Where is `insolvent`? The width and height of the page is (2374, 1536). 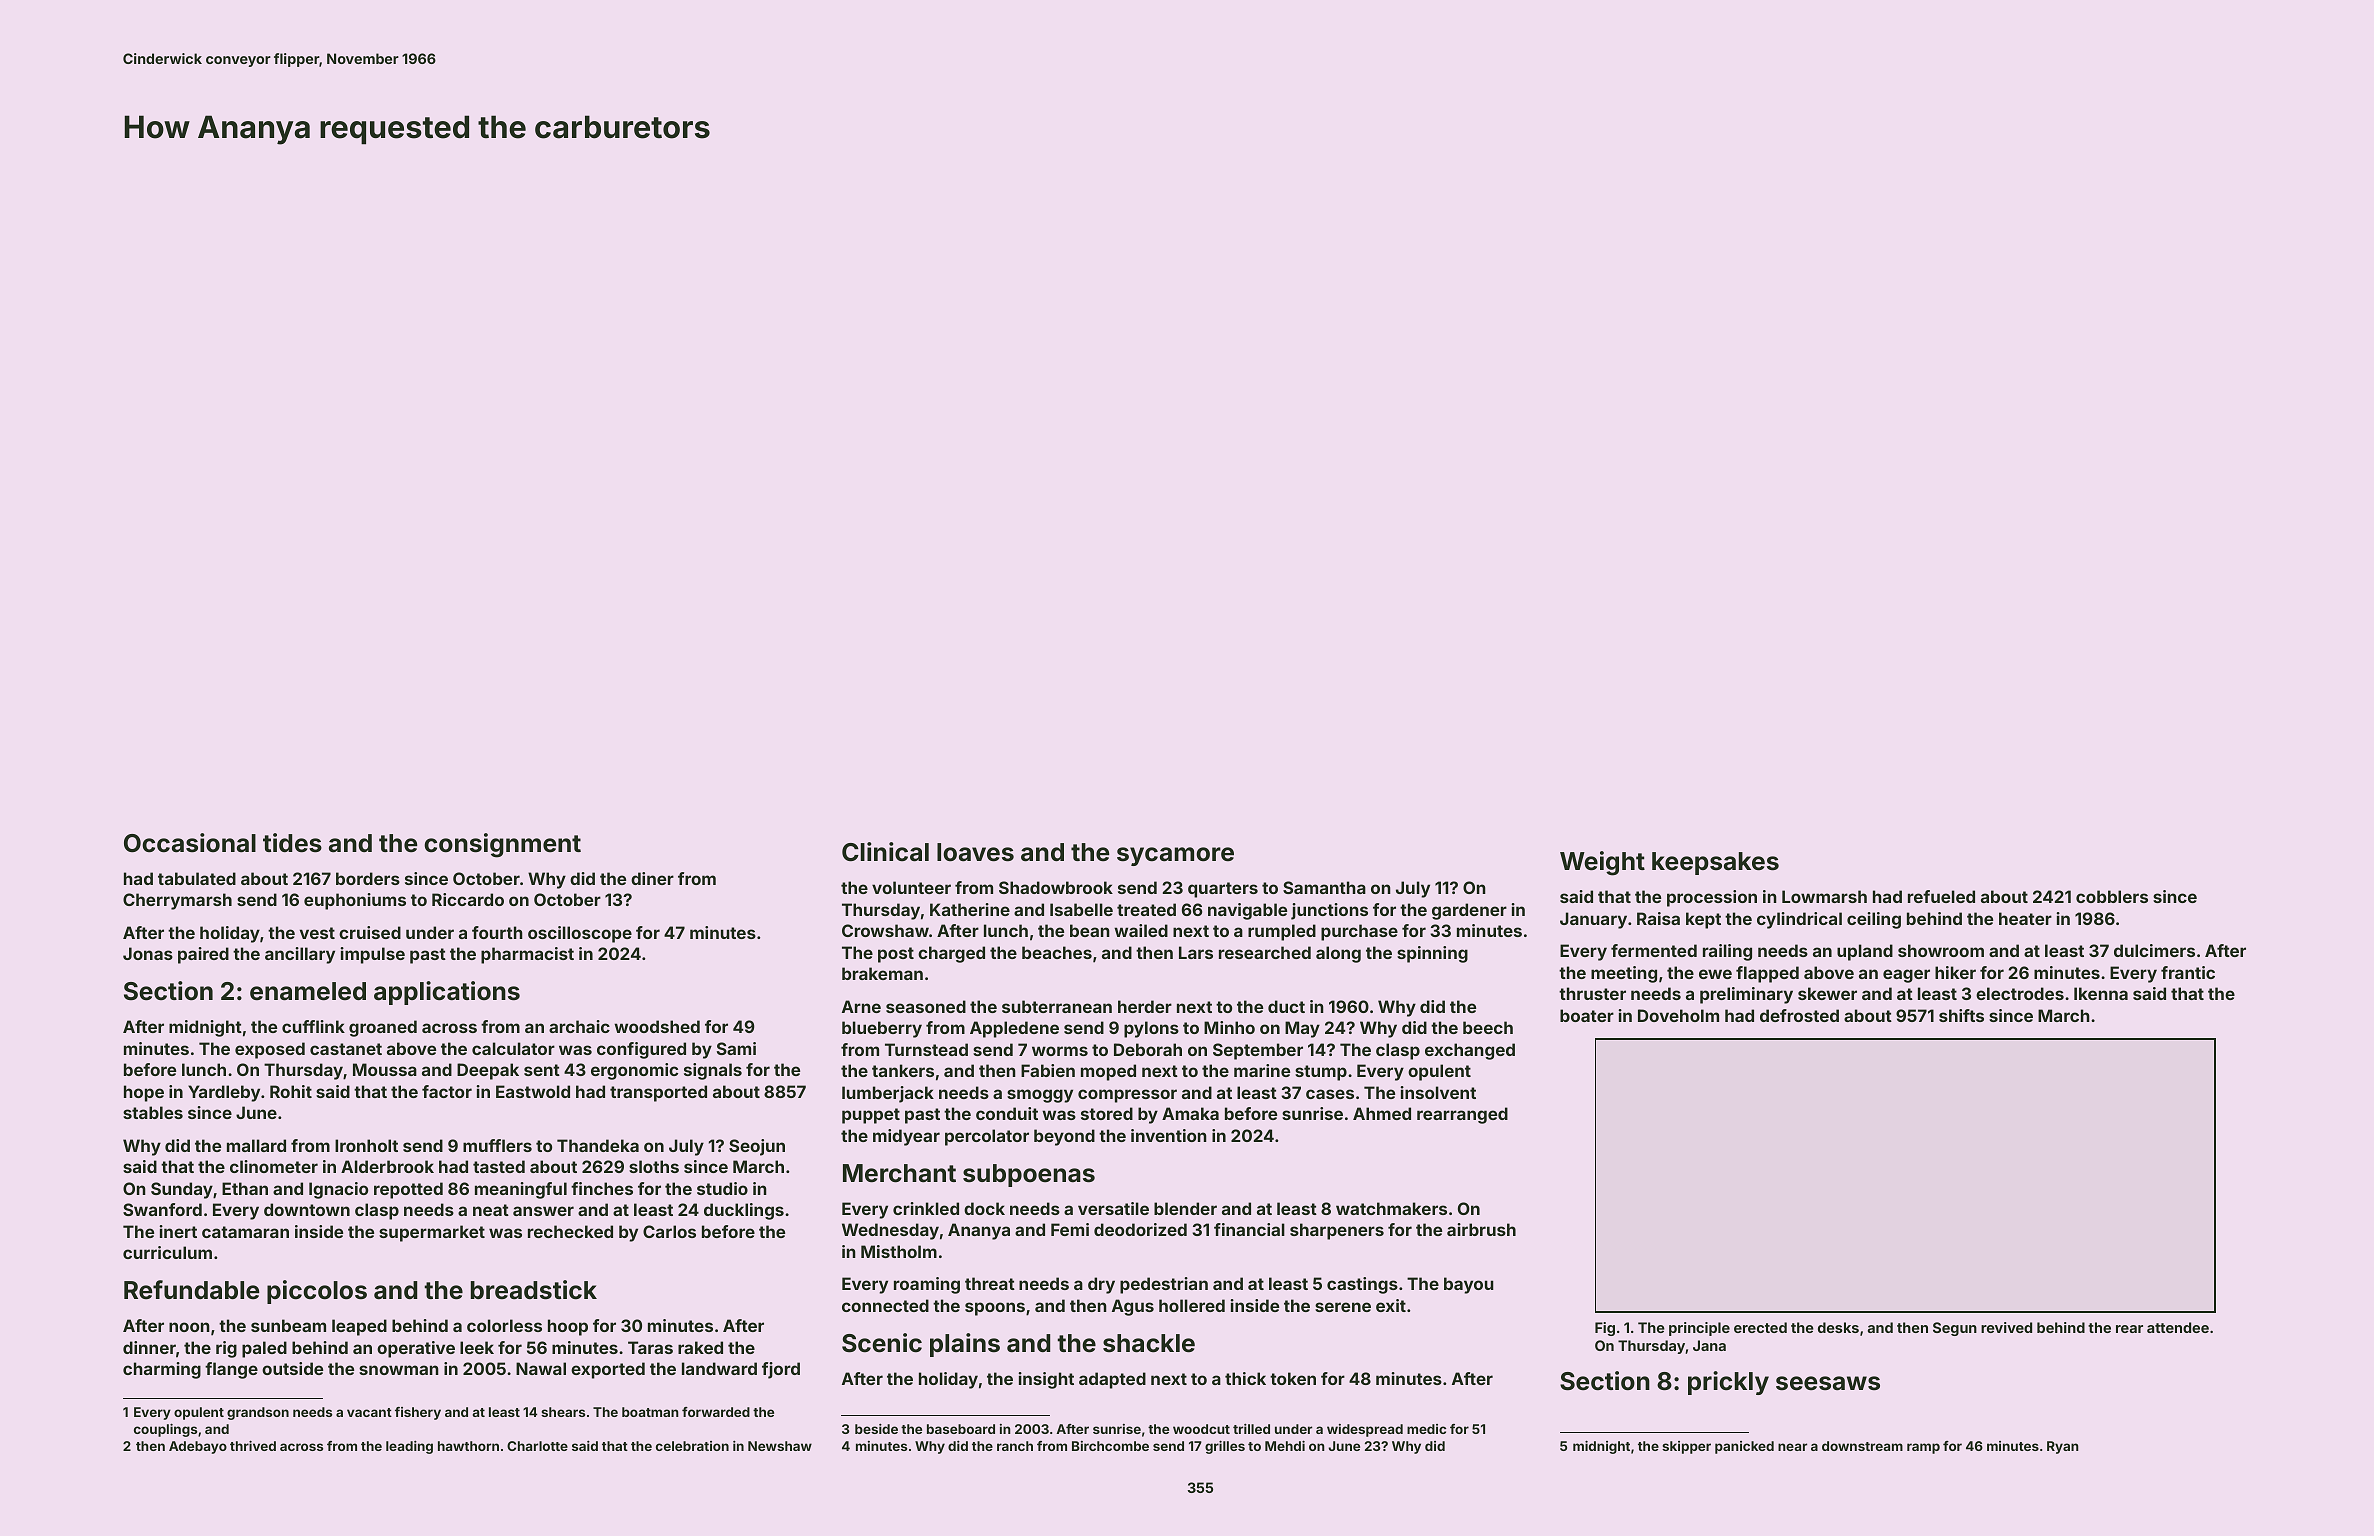
insolvent is located at coordinates (1438, 1092).
